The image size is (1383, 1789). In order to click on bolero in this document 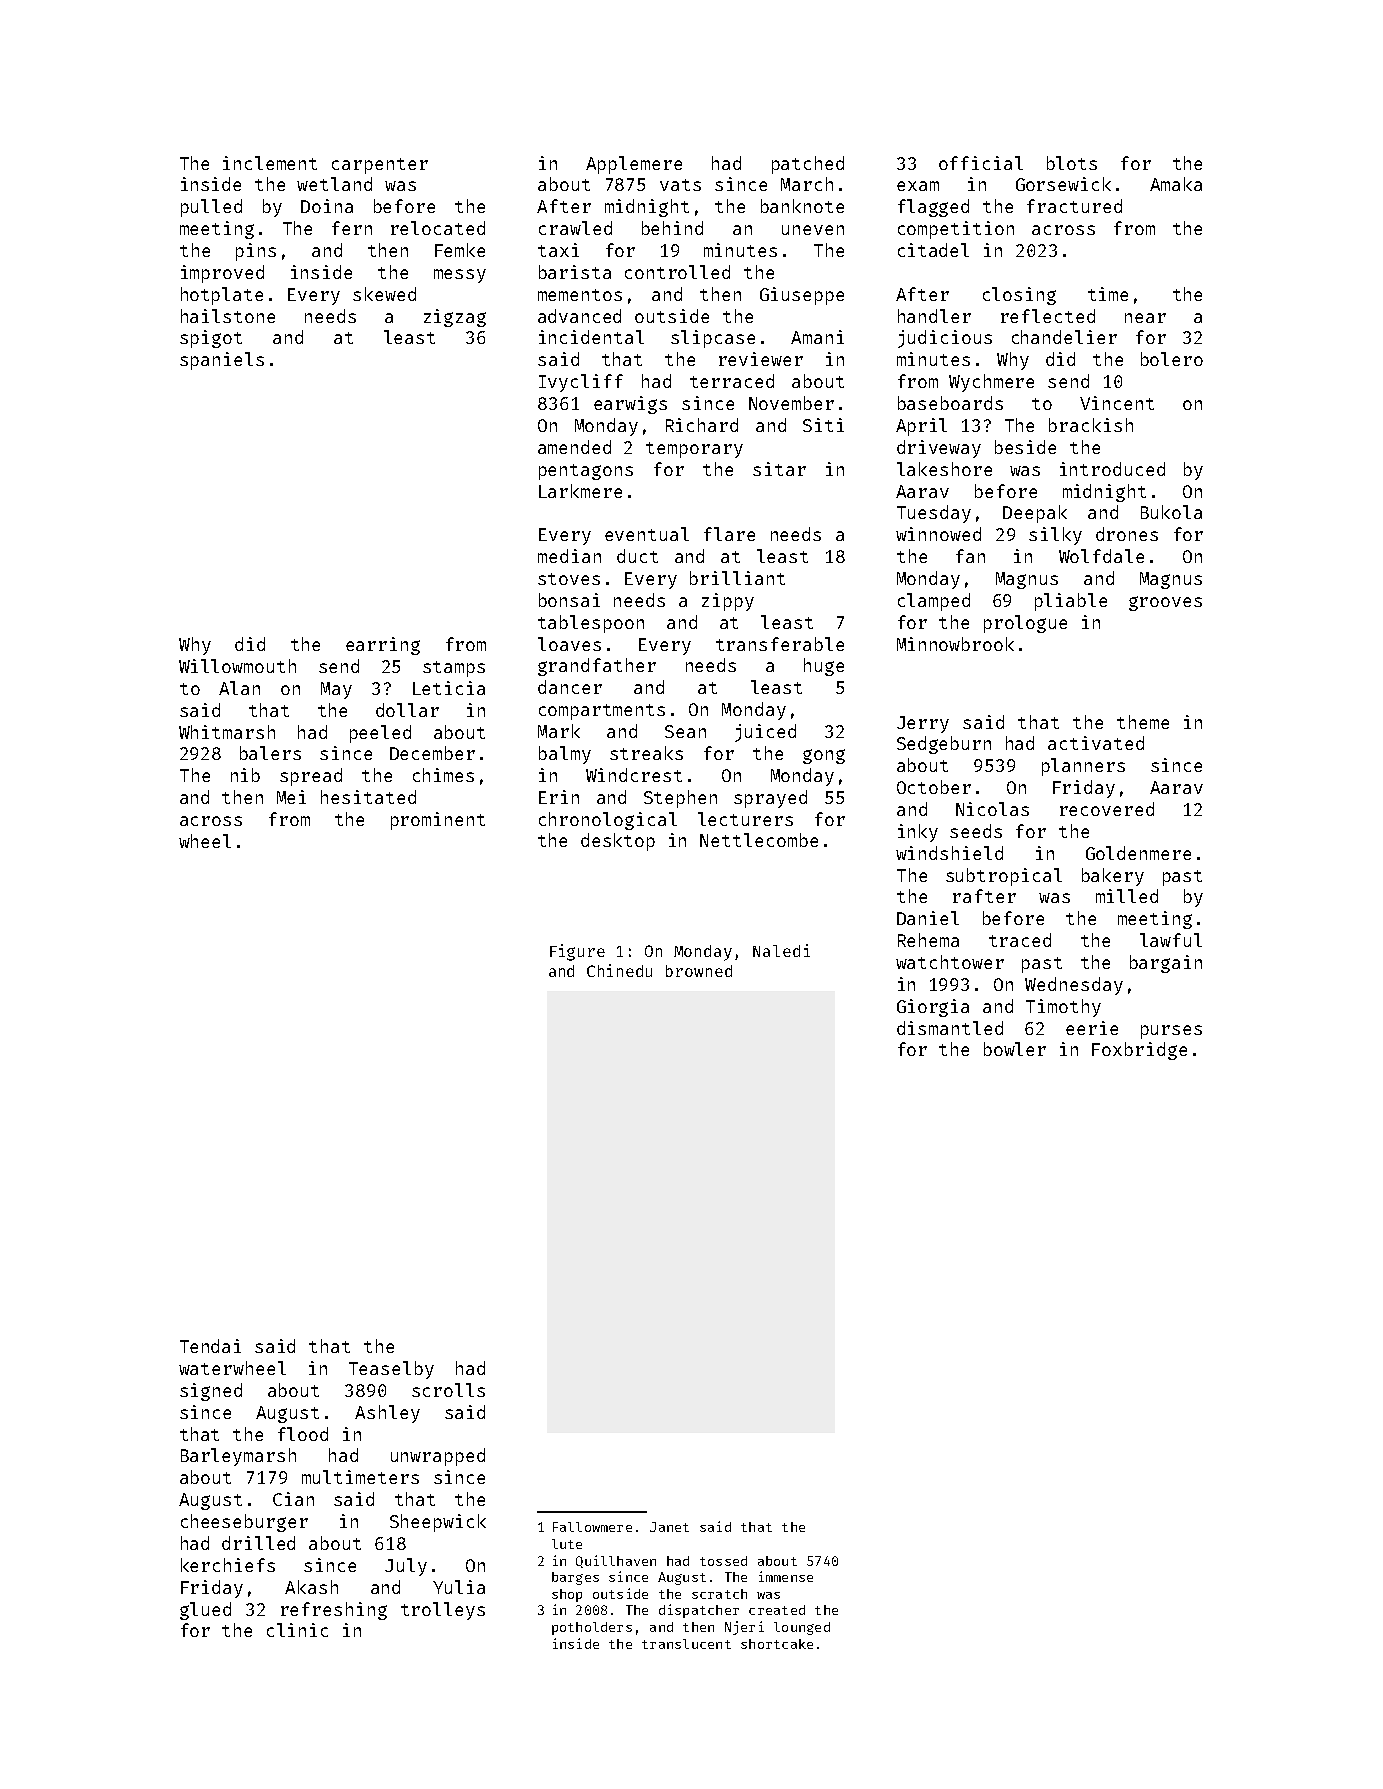, I will do `click(1172, 359)`.
